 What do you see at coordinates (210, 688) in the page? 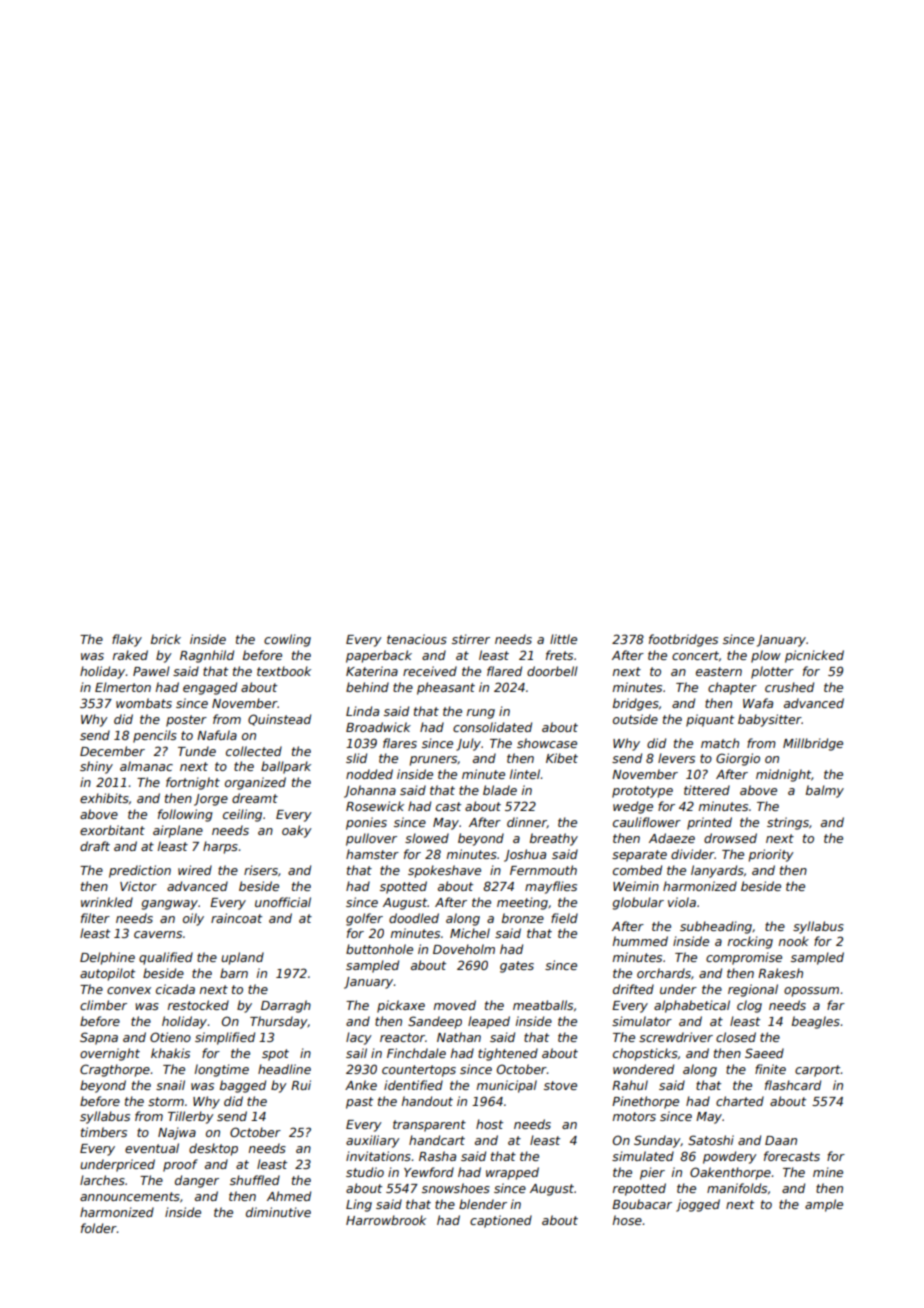
I see `engaged` at bounding box center [210, 688].
